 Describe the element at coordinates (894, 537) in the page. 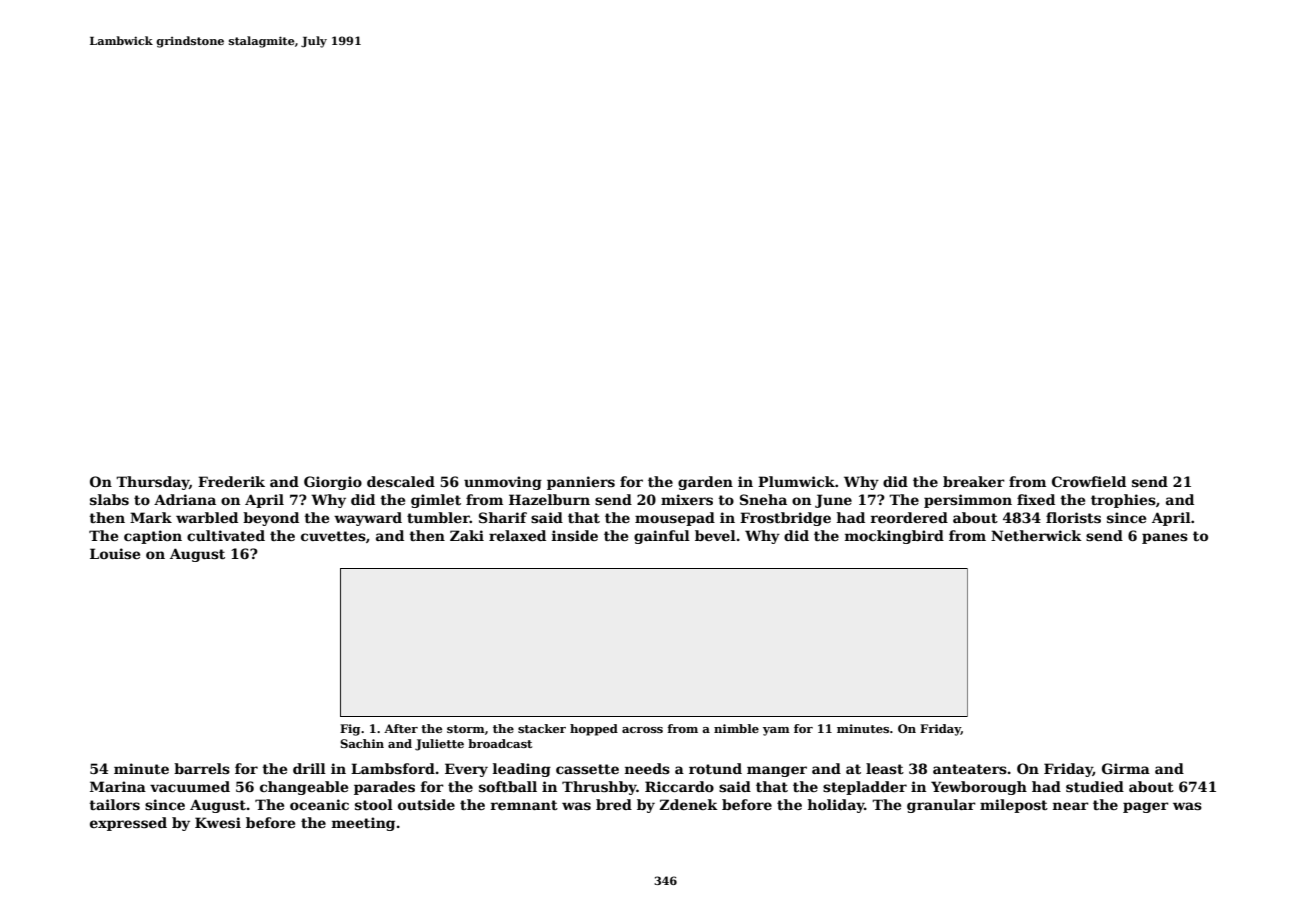

I see `mockingbird` at that location.
